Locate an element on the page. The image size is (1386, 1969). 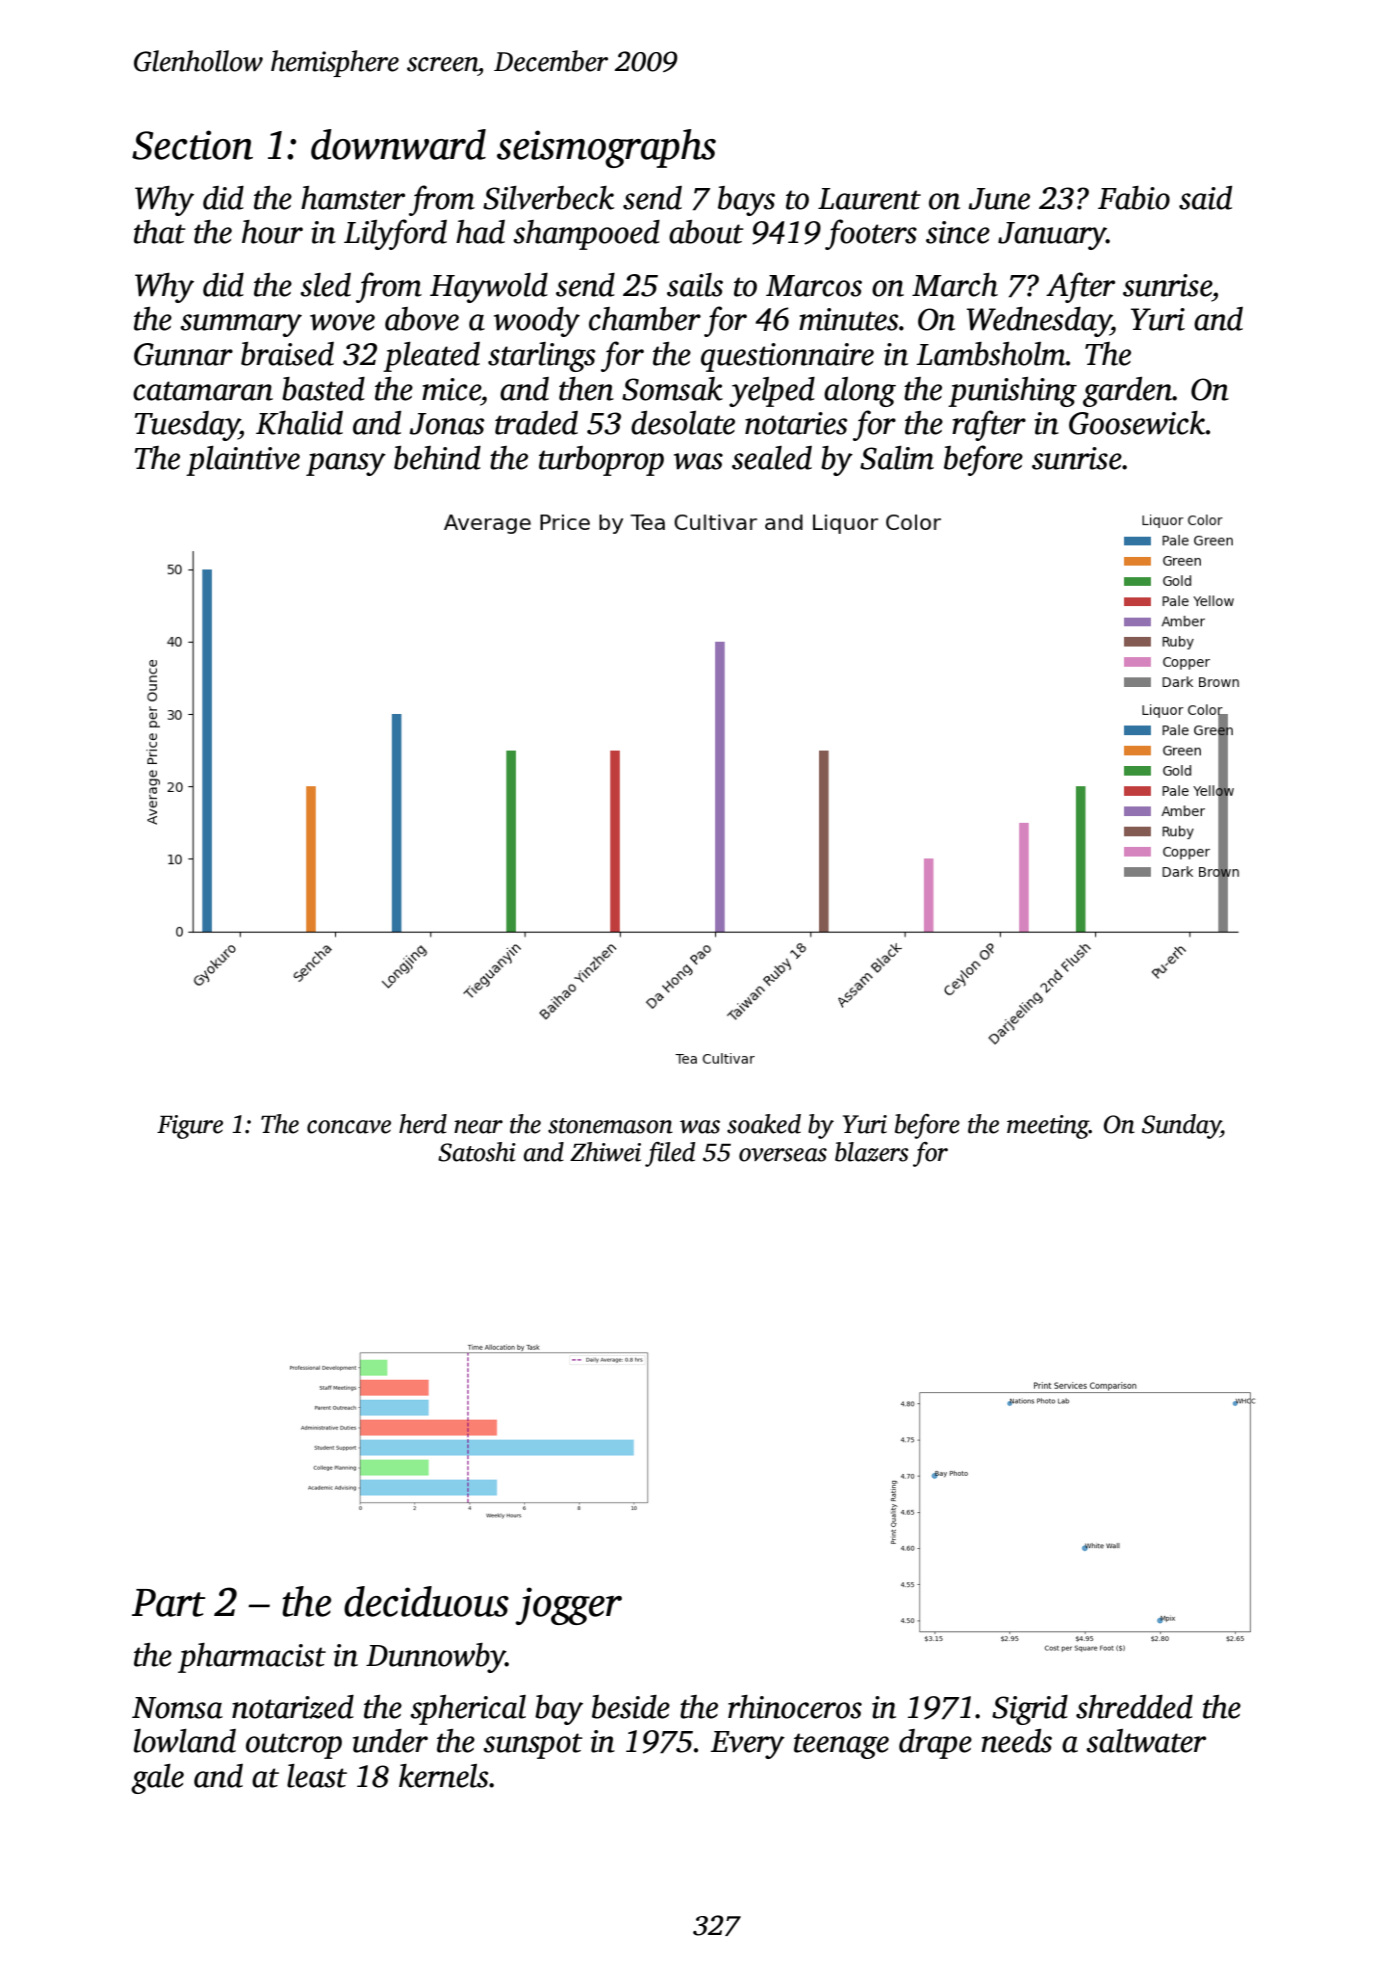
filed is located at coordinates (670, 1154).
